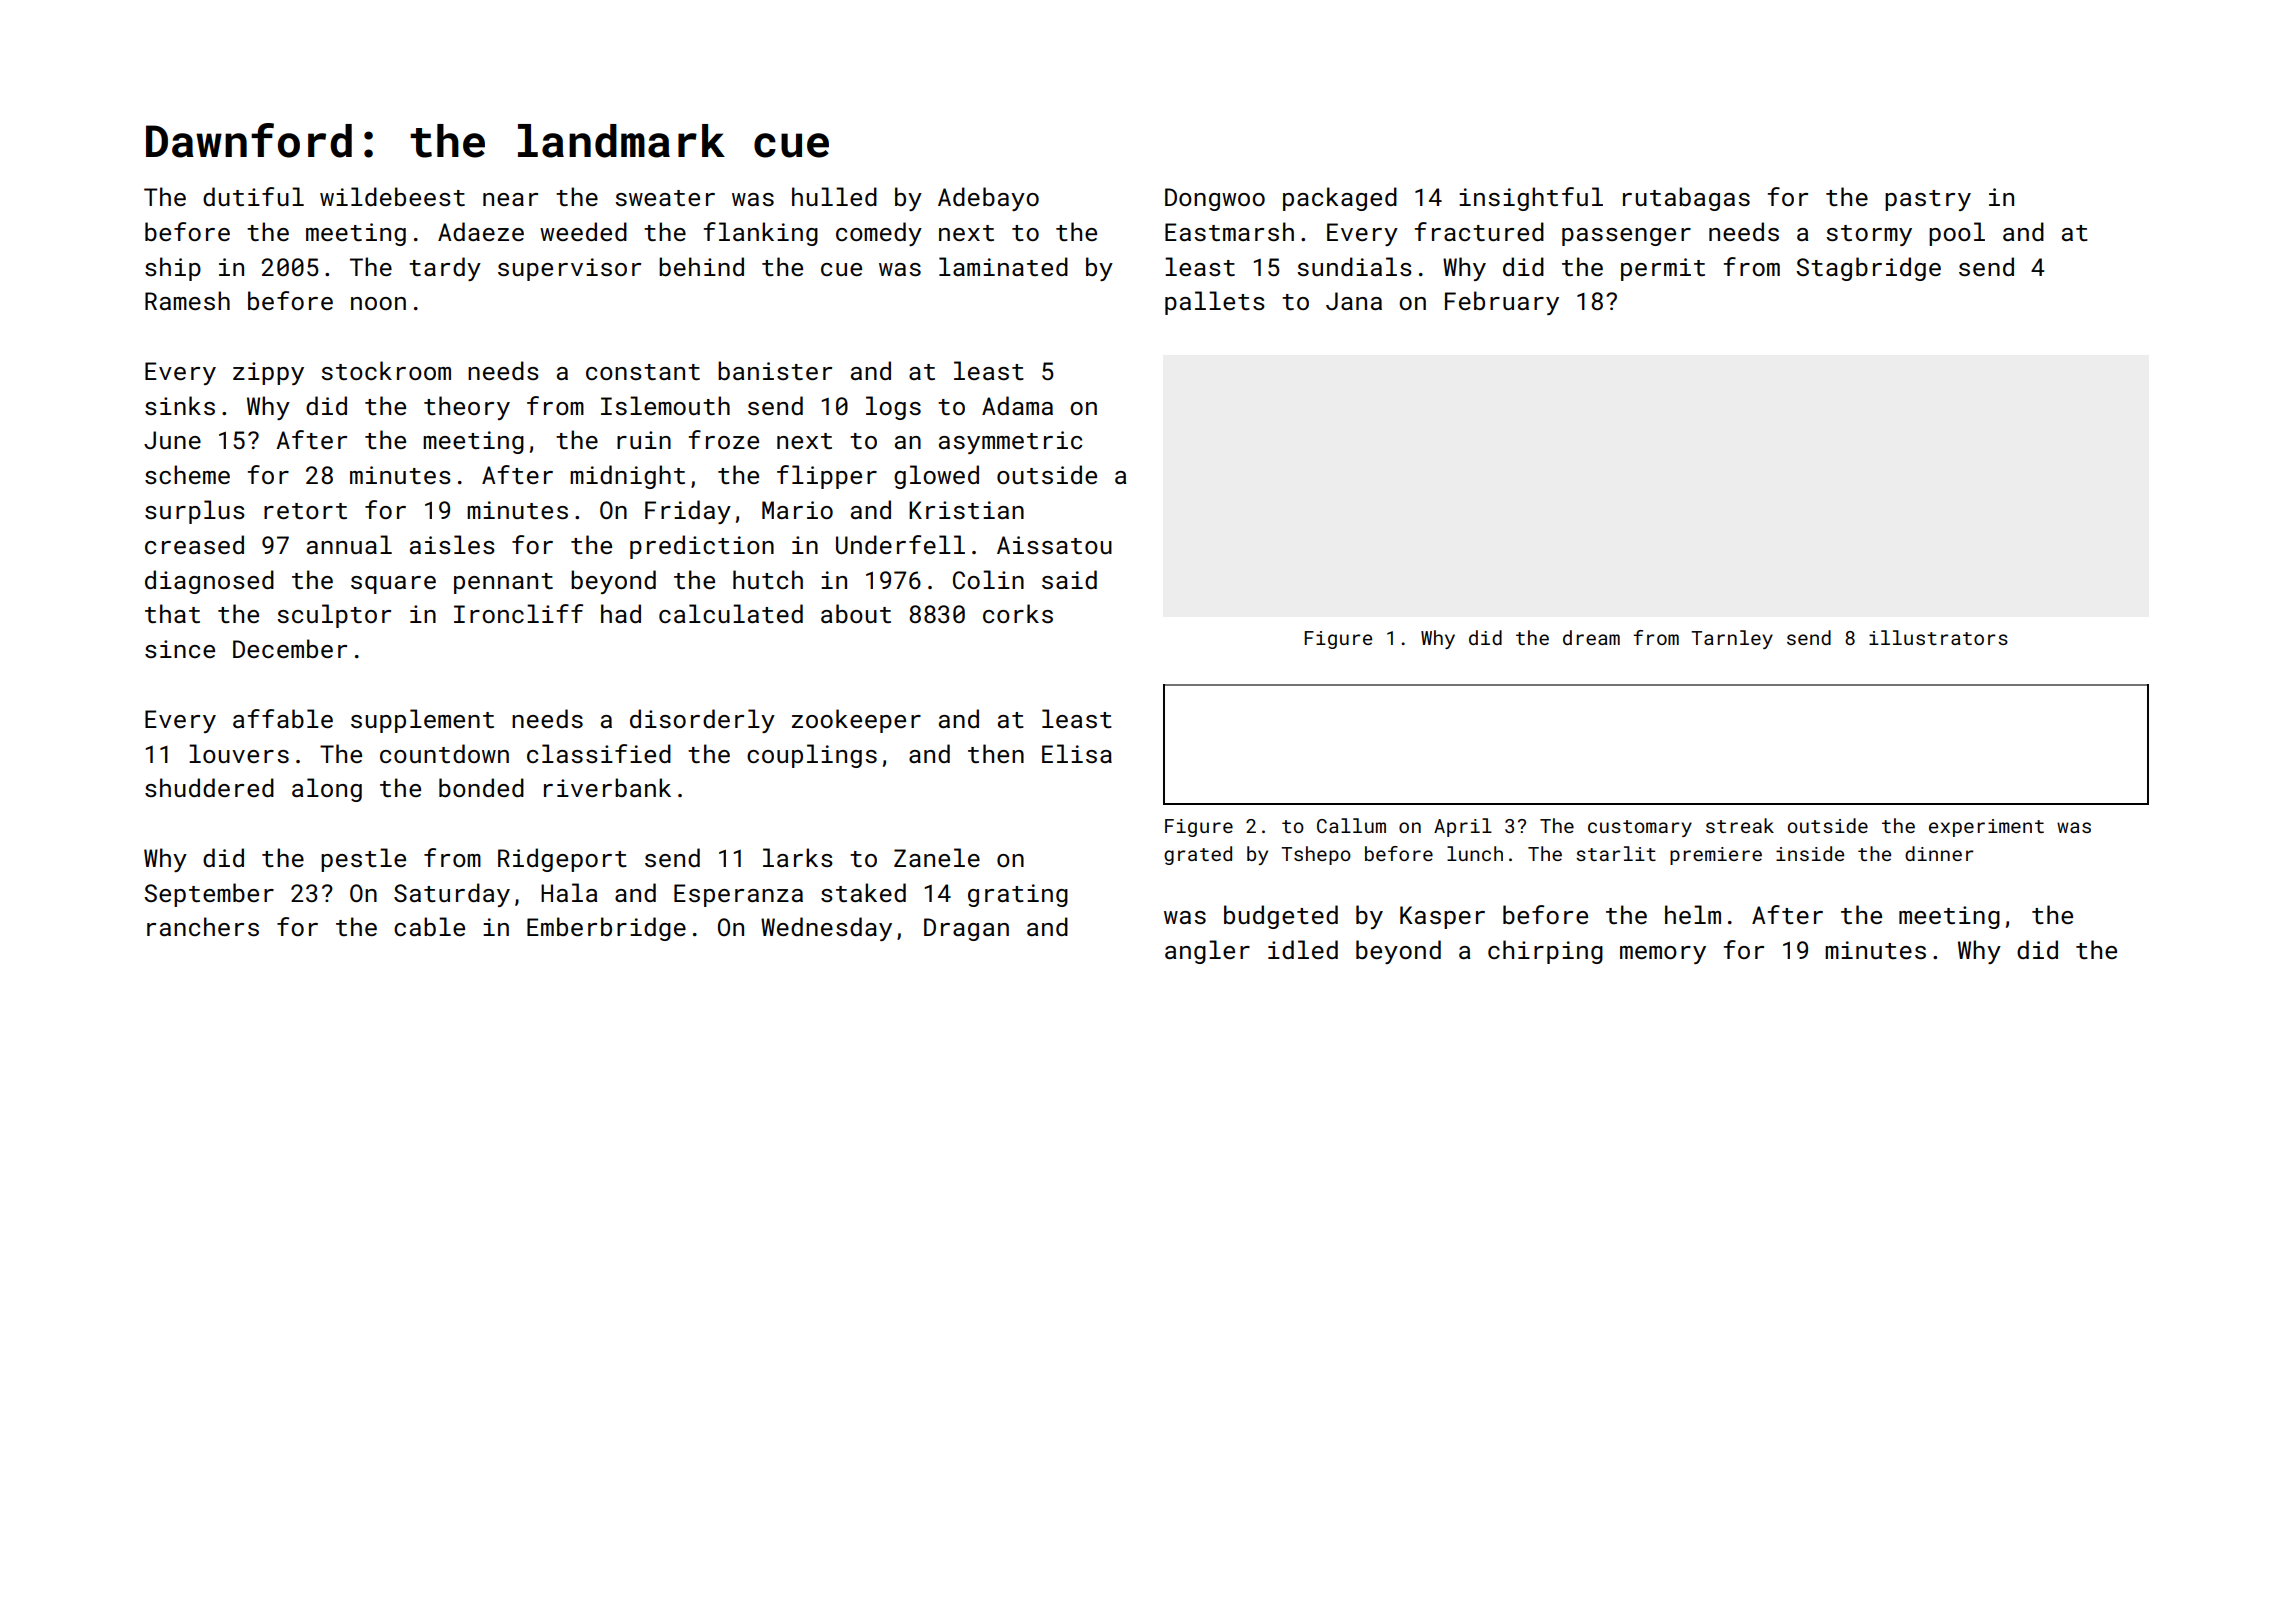 Image resolution: width=2292 pixels, height=1620 pixels. Describe the element at coordinates (209, 582) in the screenshot. I see `diagnosed` at that location.
